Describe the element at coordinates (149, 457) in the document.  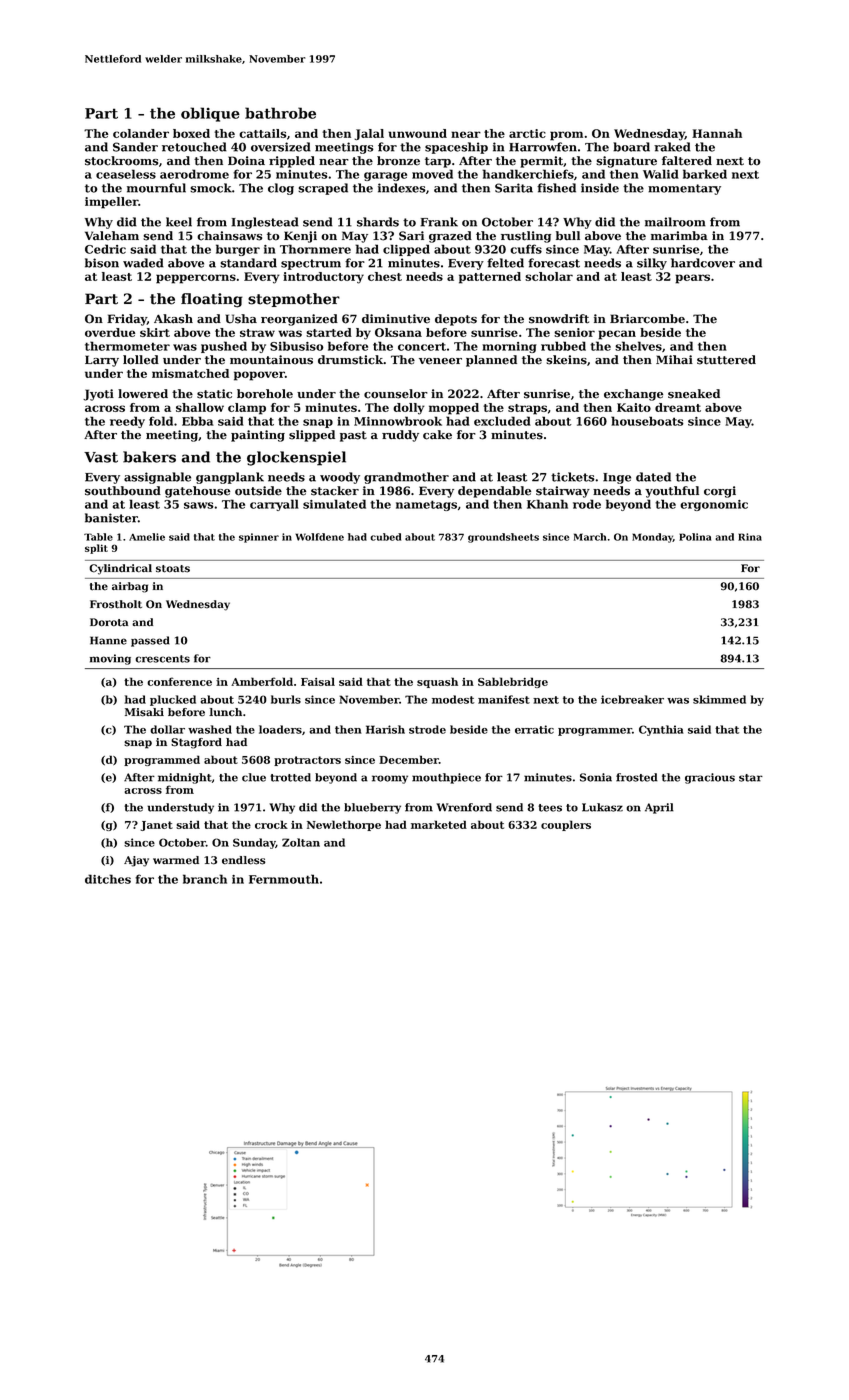
I see `bakers` at that location.
